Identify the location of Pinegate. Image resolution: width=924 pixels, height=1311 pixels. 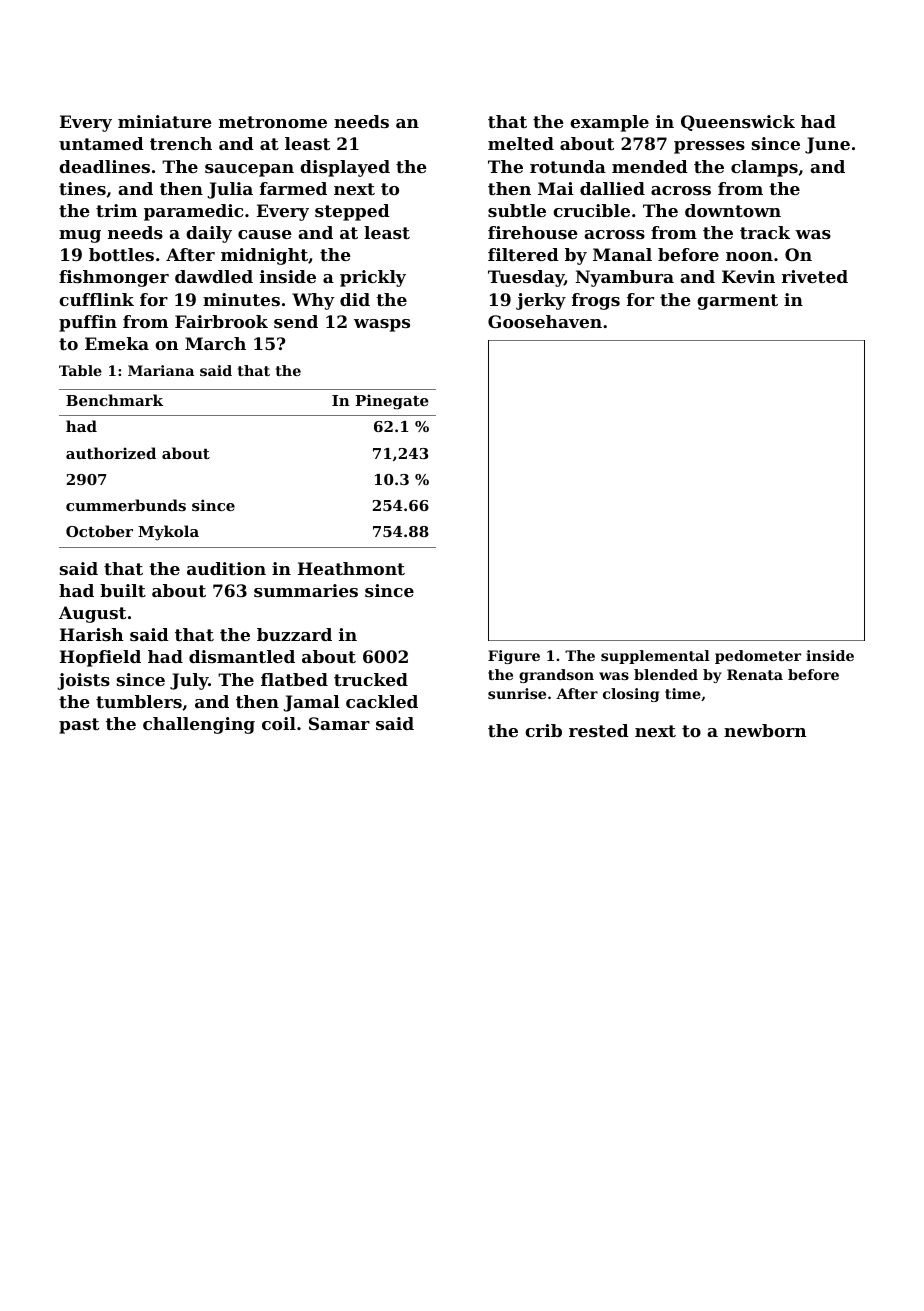
(392, 402).
